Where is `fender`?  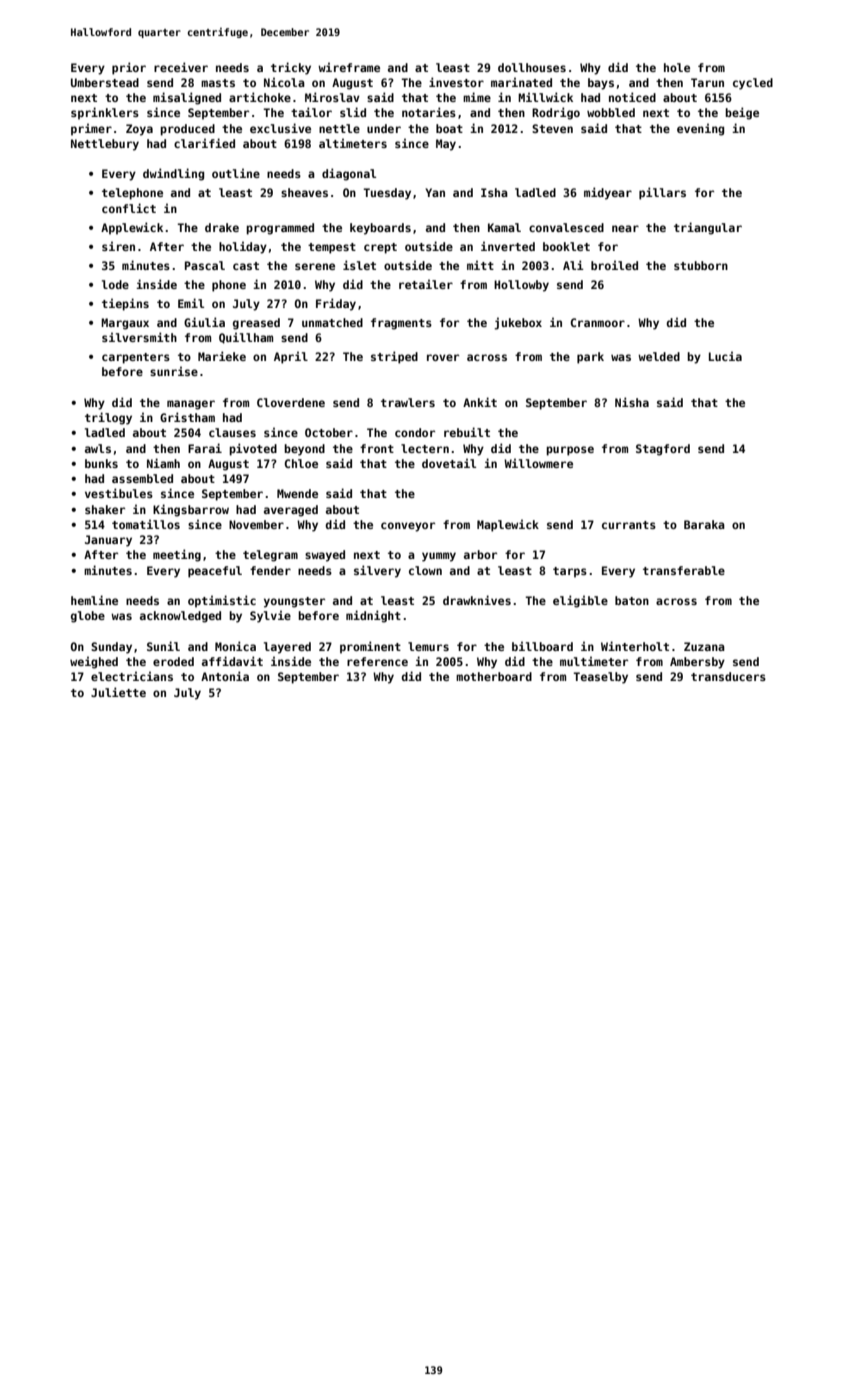 fender is located at coordinates (270, 570).
